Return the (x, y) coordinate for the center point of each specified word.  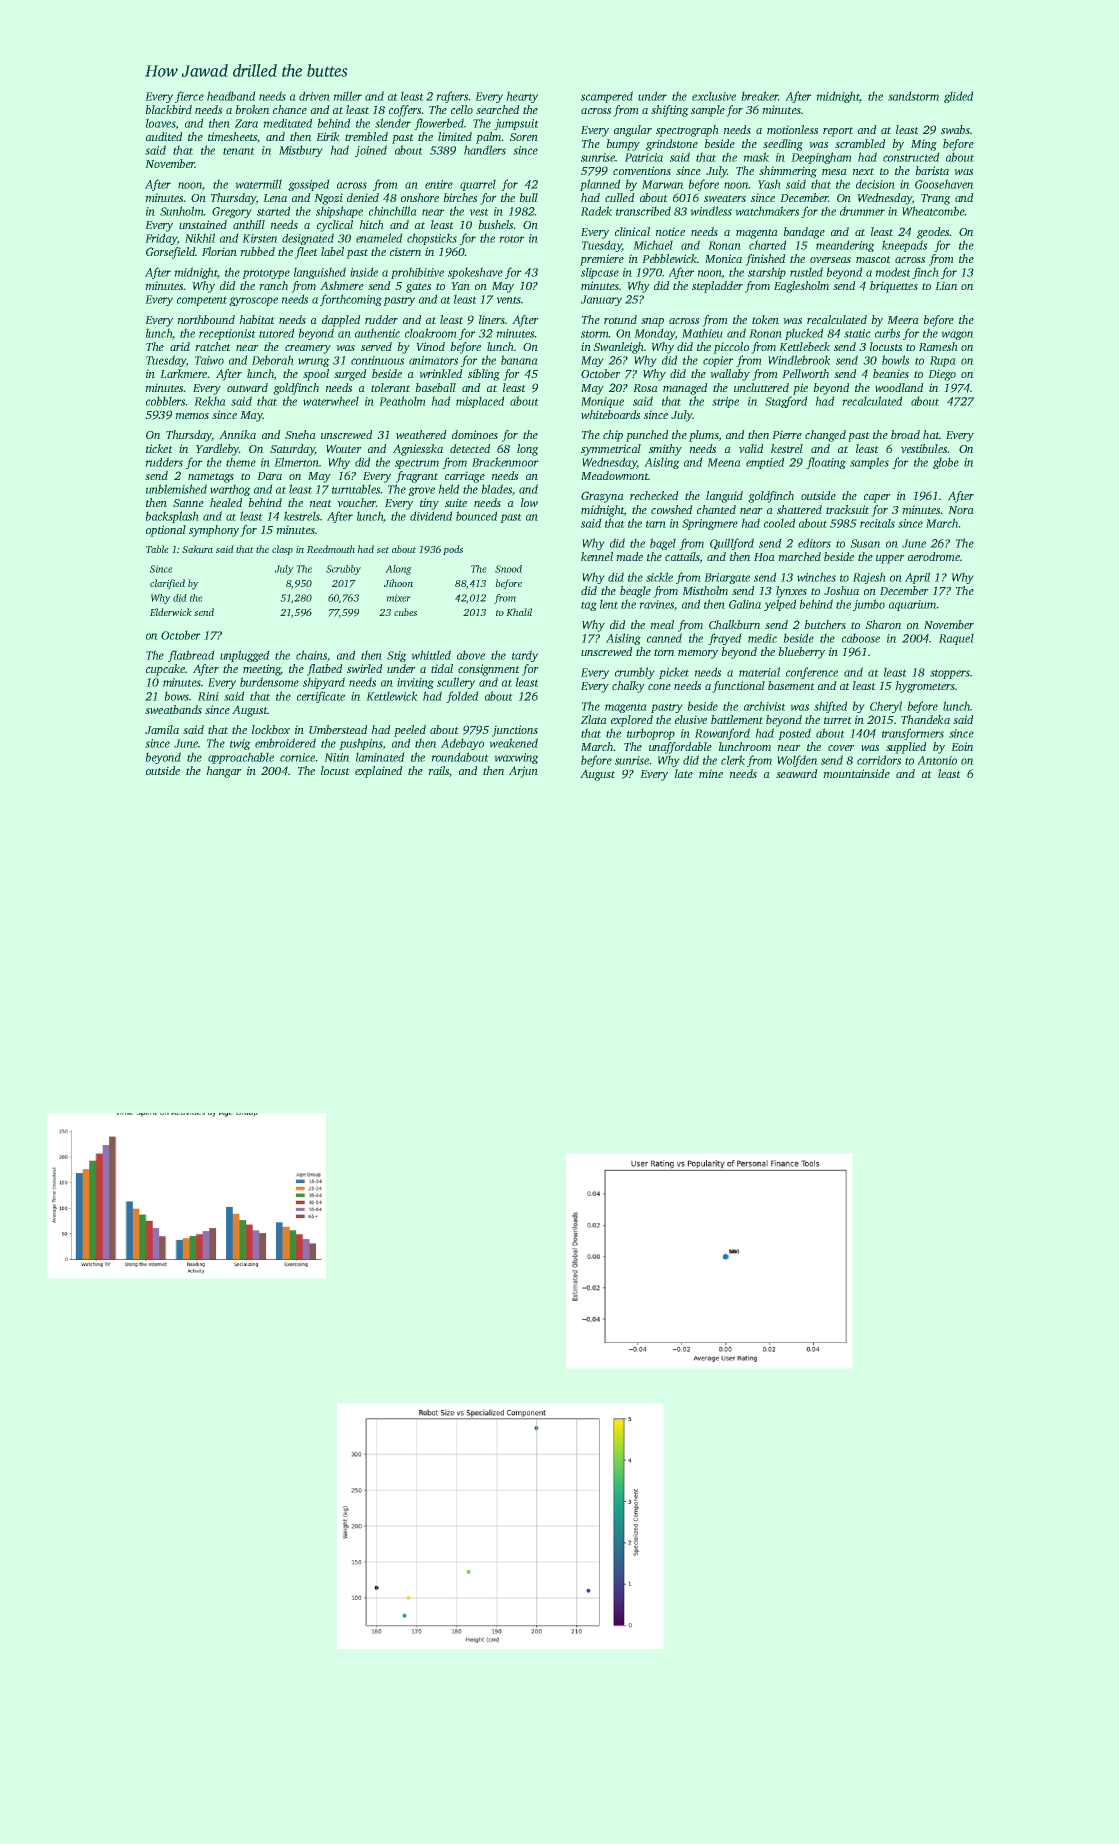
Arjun (523, 772)
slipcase (600, 273)
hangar (224, 772)
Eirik (328, 136)
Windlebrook (799, 360)
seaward (796, 773)
